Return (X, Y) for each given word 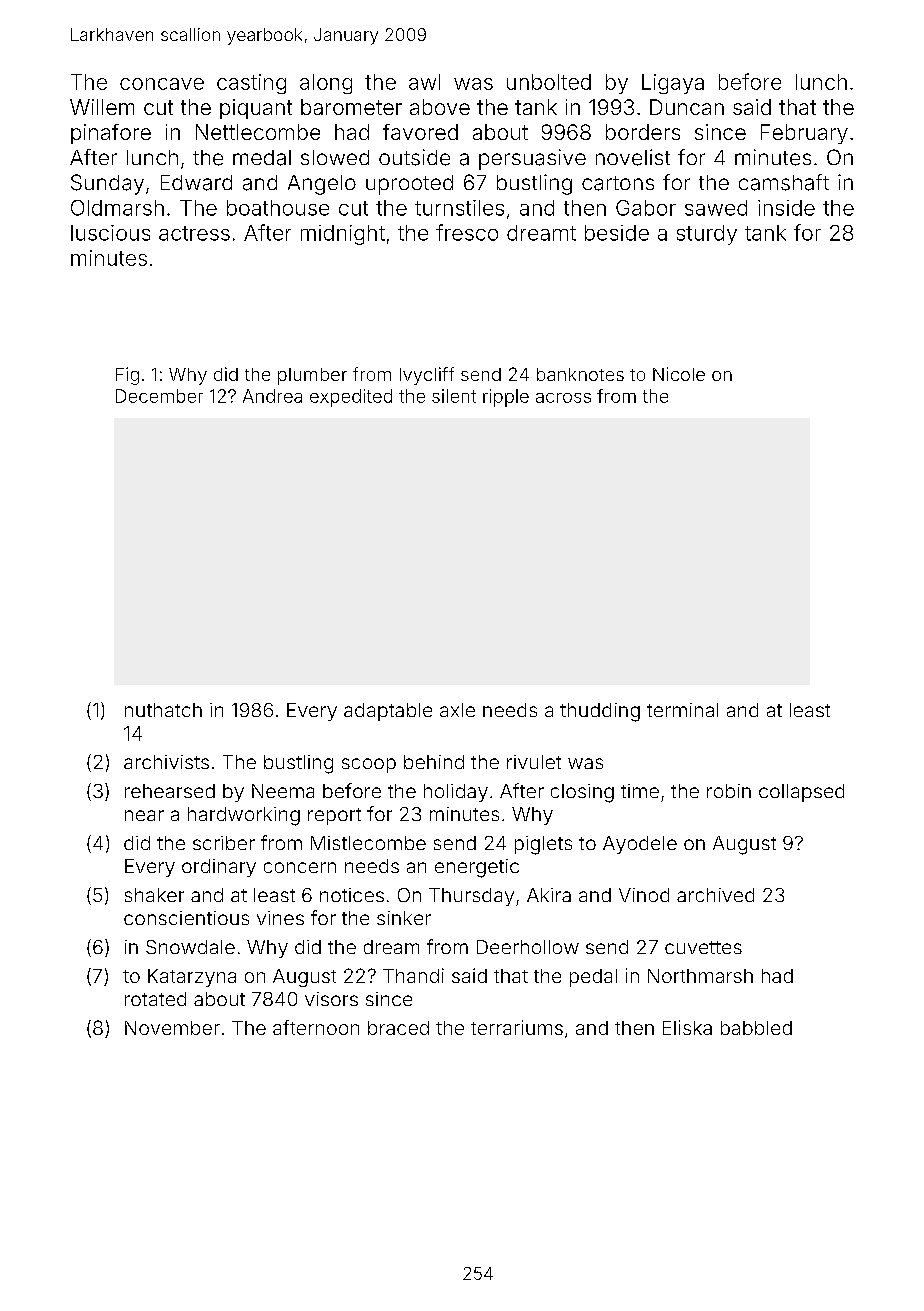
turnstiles (459, 208)
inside (786, 208)
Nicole (679, 374)
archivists (166, 762)
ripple (506, 398)
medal (262, 158)
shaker (154, 895)
